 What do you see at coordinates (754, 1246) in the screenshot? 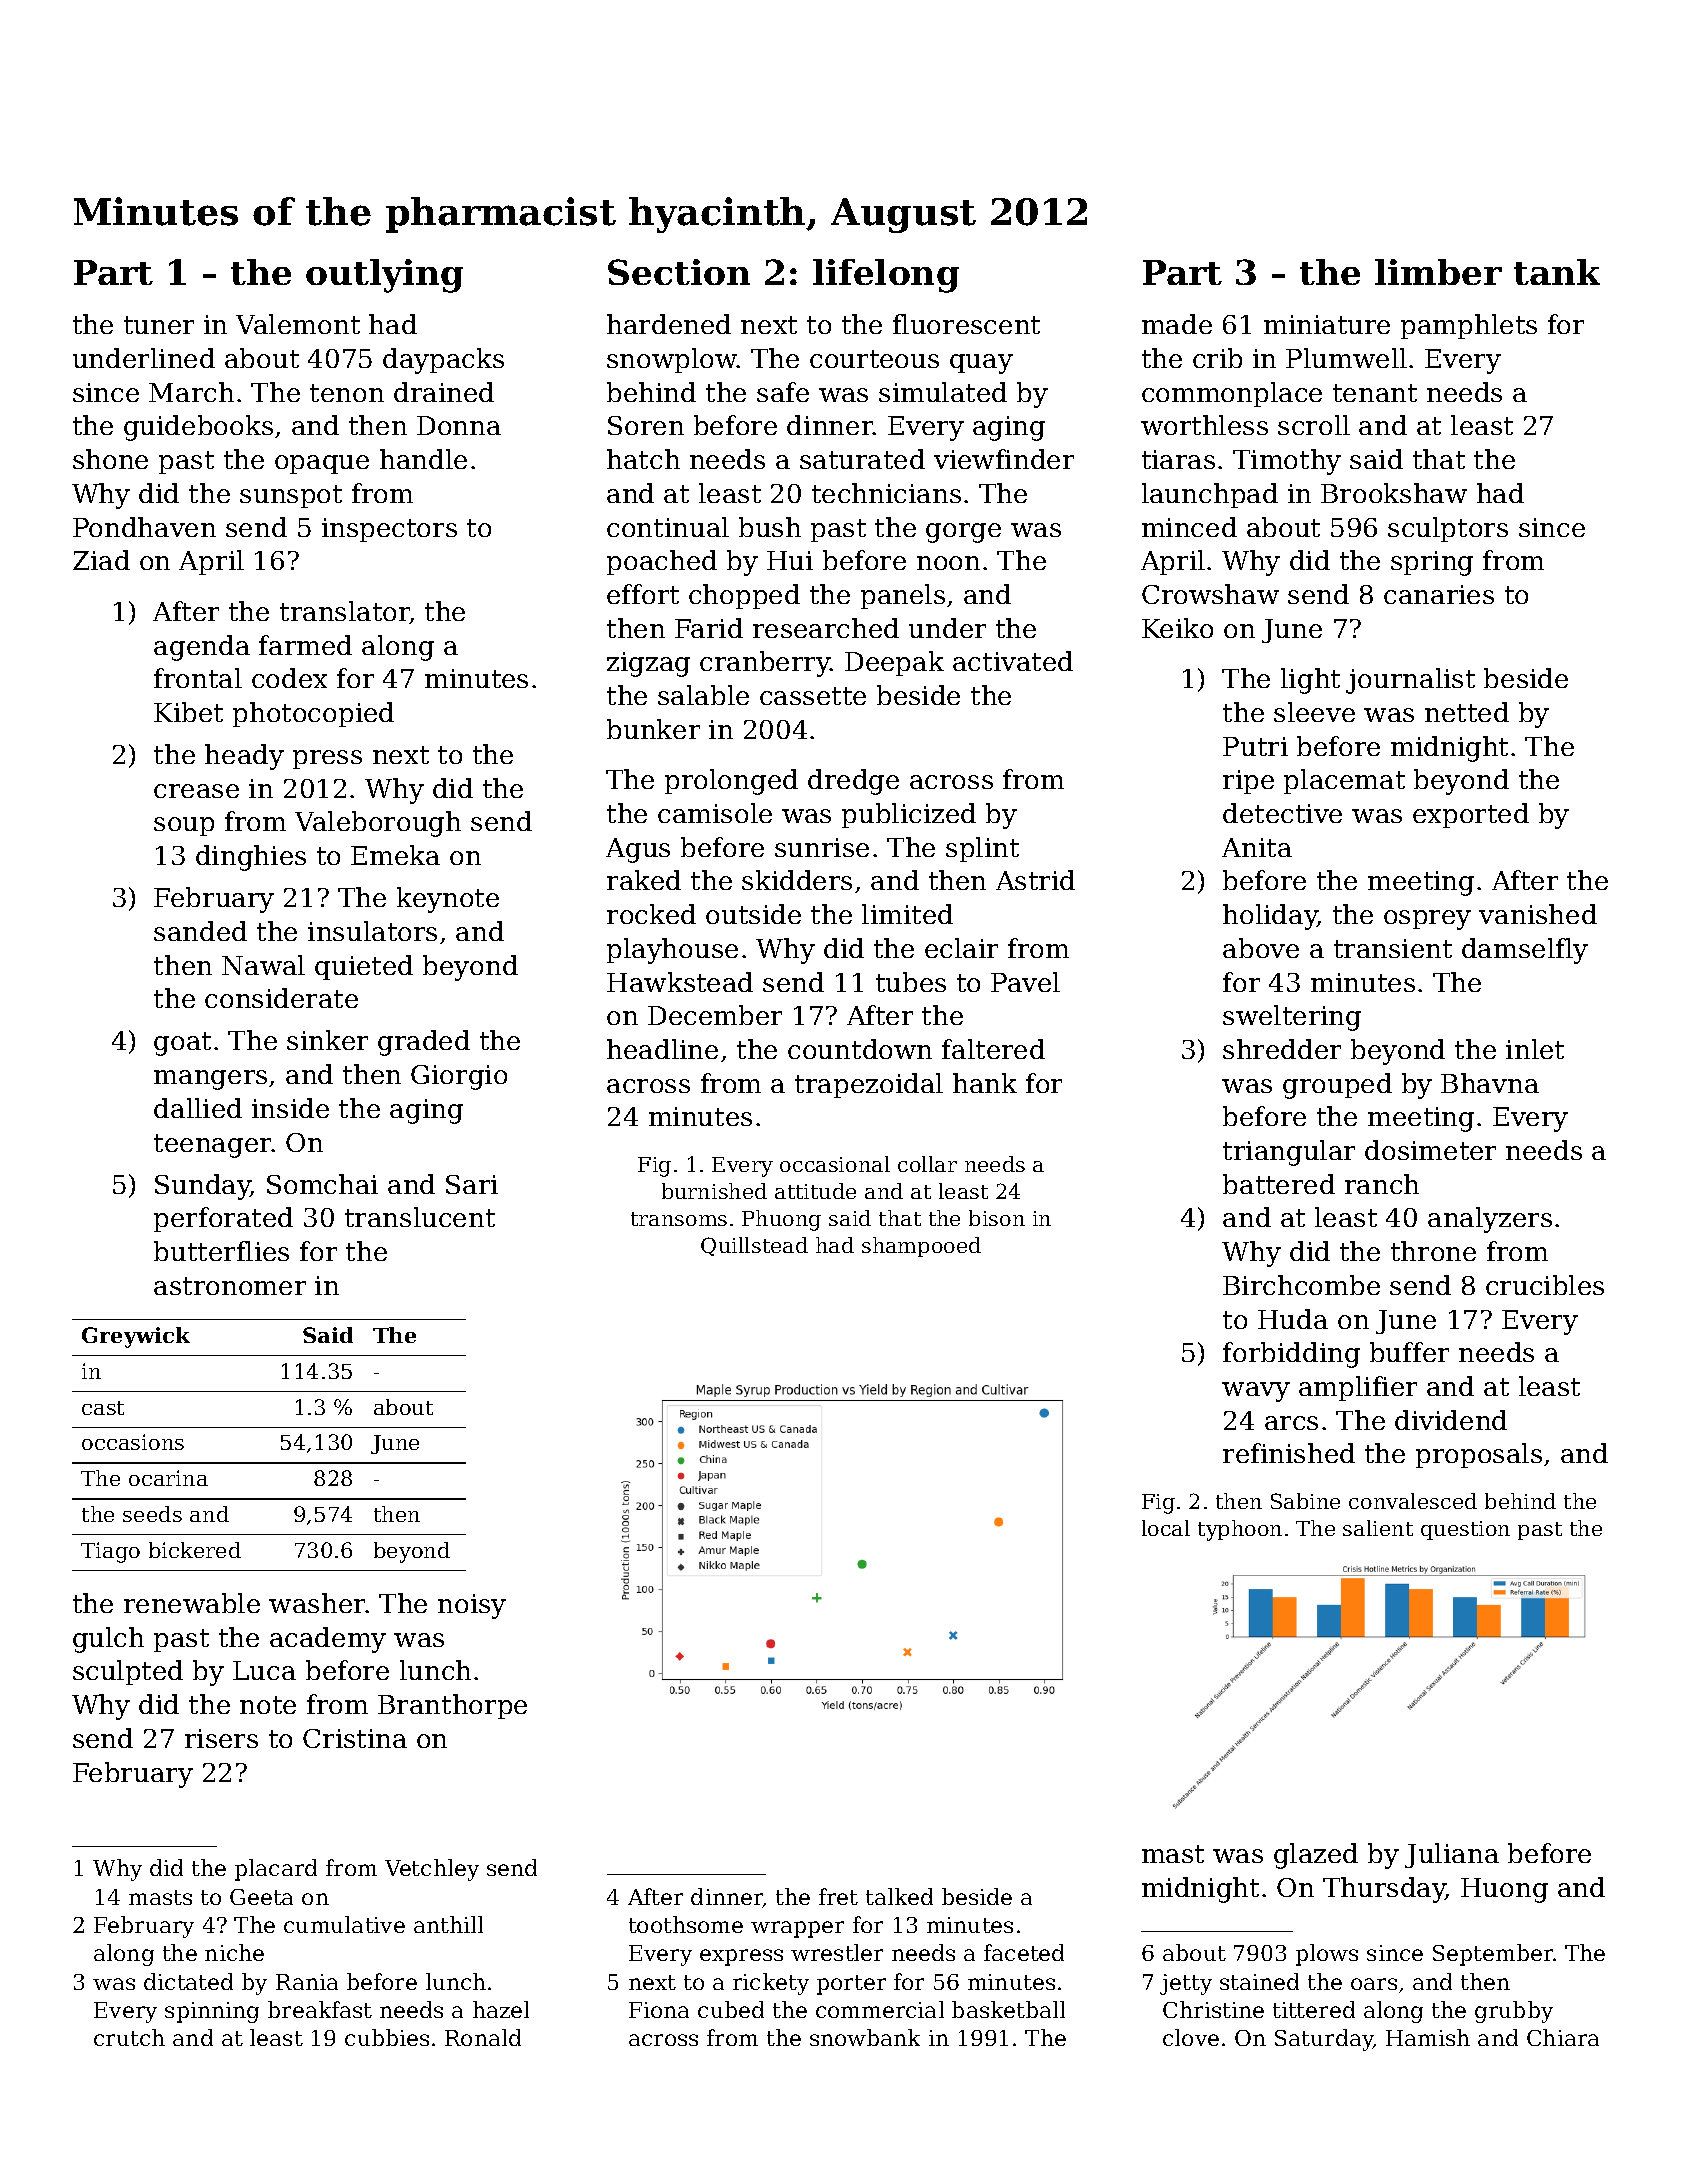
I see `Quillstead` at bounding box center [754, 1246].
